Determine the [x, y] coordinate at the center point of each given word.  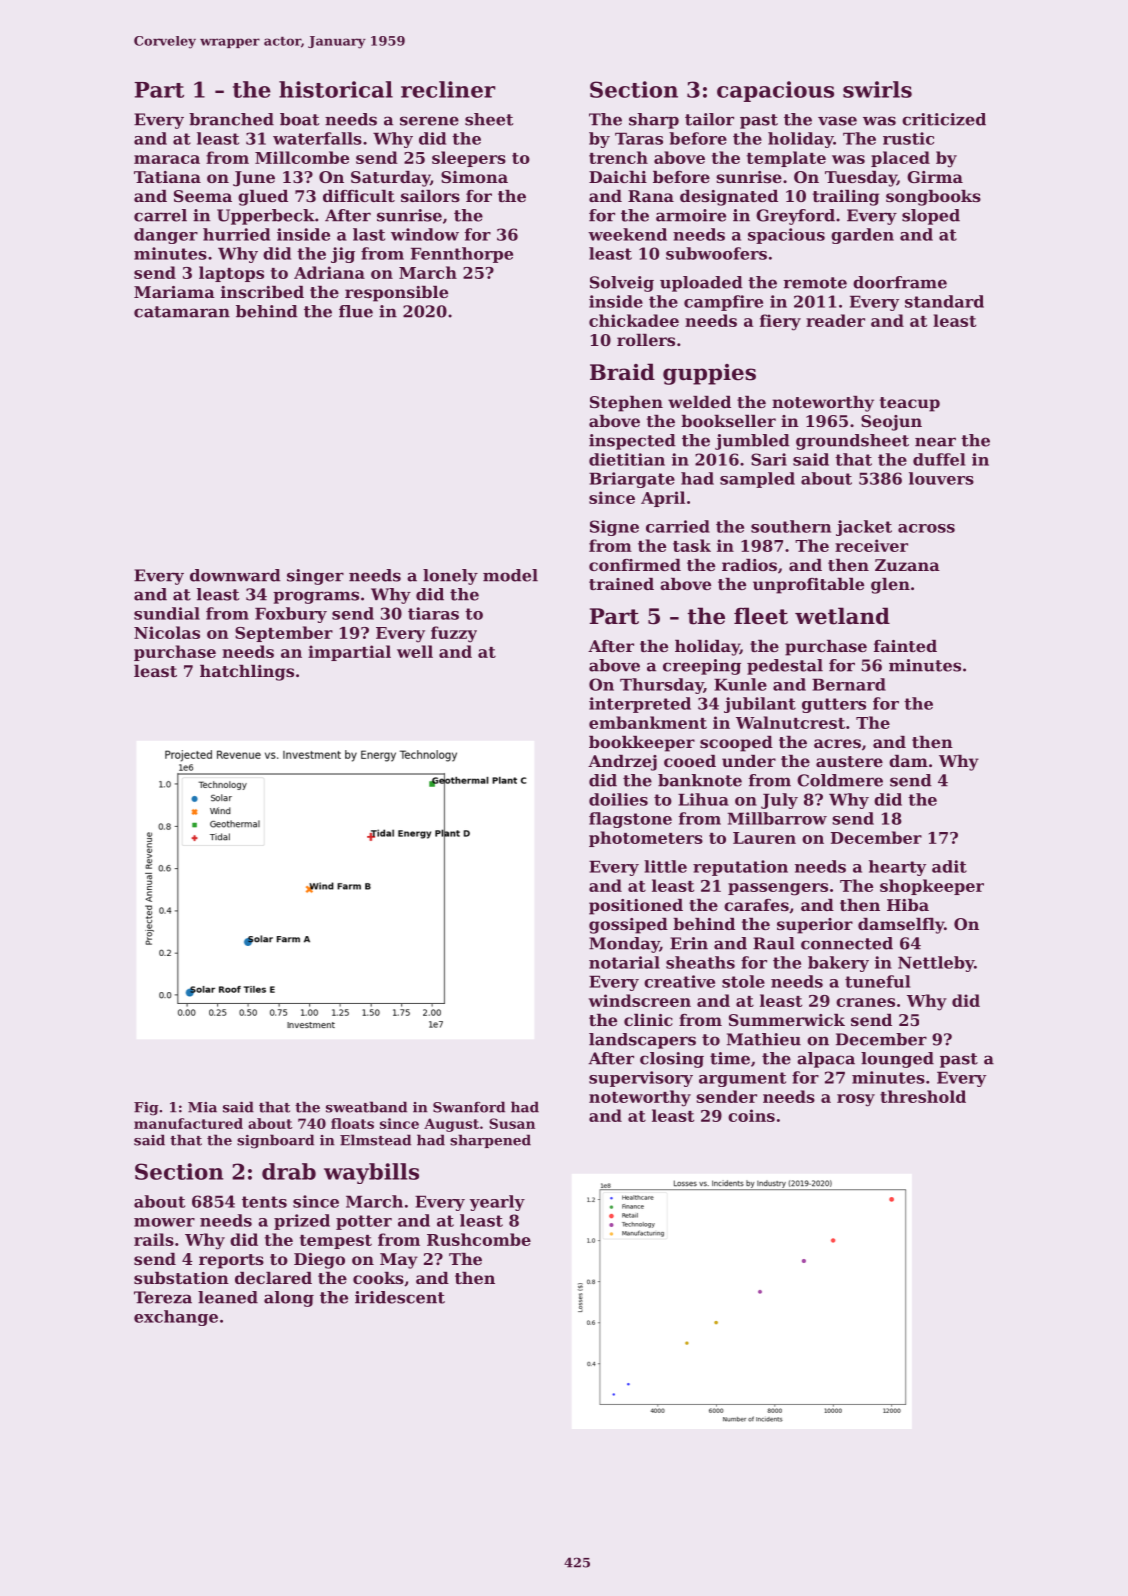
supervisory [641, 1079]
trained [621, 584]
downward [235, 575]
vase [837, 121]
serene [429, 121]
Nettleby [936, 964]
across [926, 528]
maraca [167, 159]
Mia [202, 1107]
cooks [378, 1278]
